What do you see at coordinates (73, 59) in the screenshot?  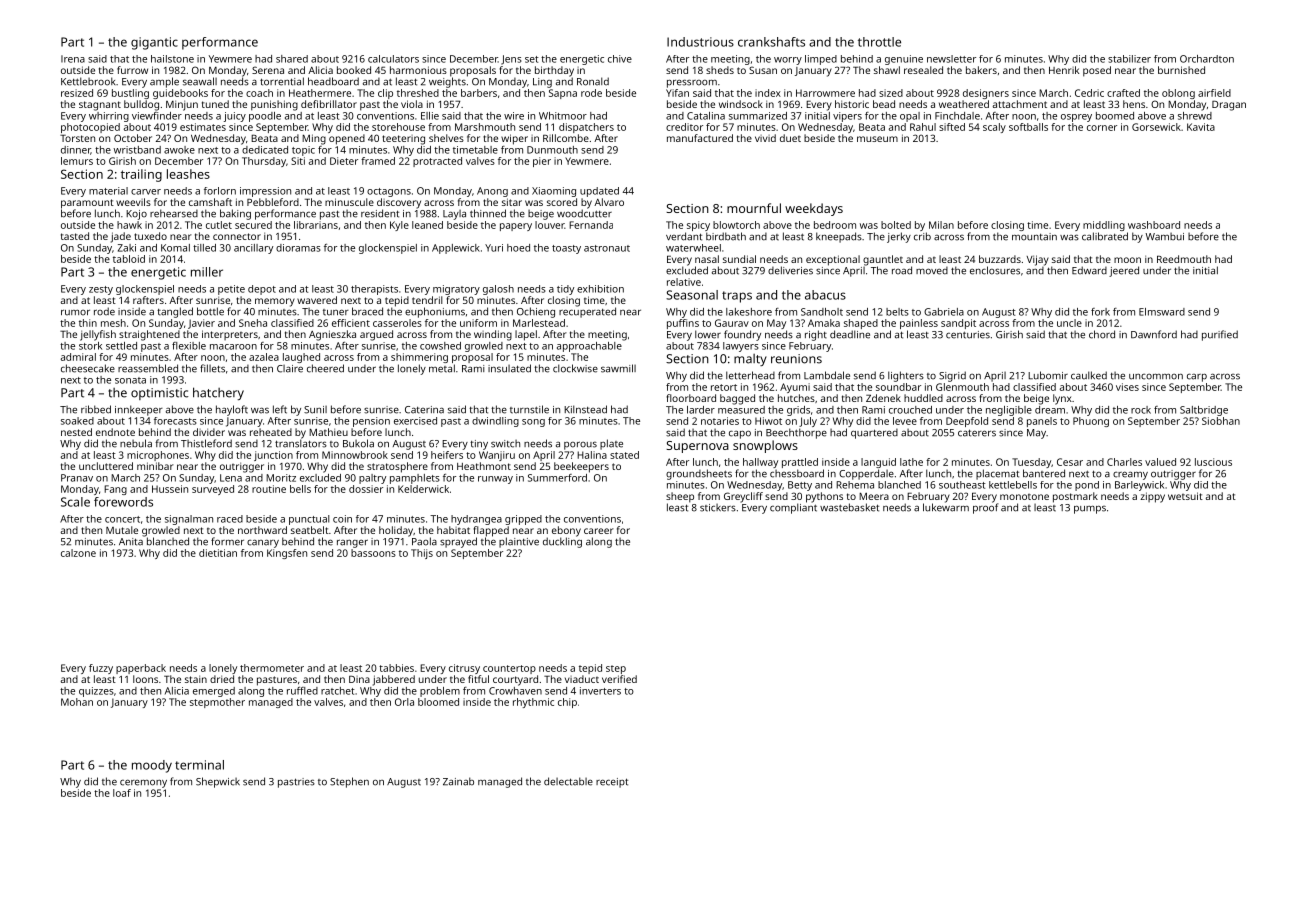 I see `Irena` at bounding box center [73, 59].
